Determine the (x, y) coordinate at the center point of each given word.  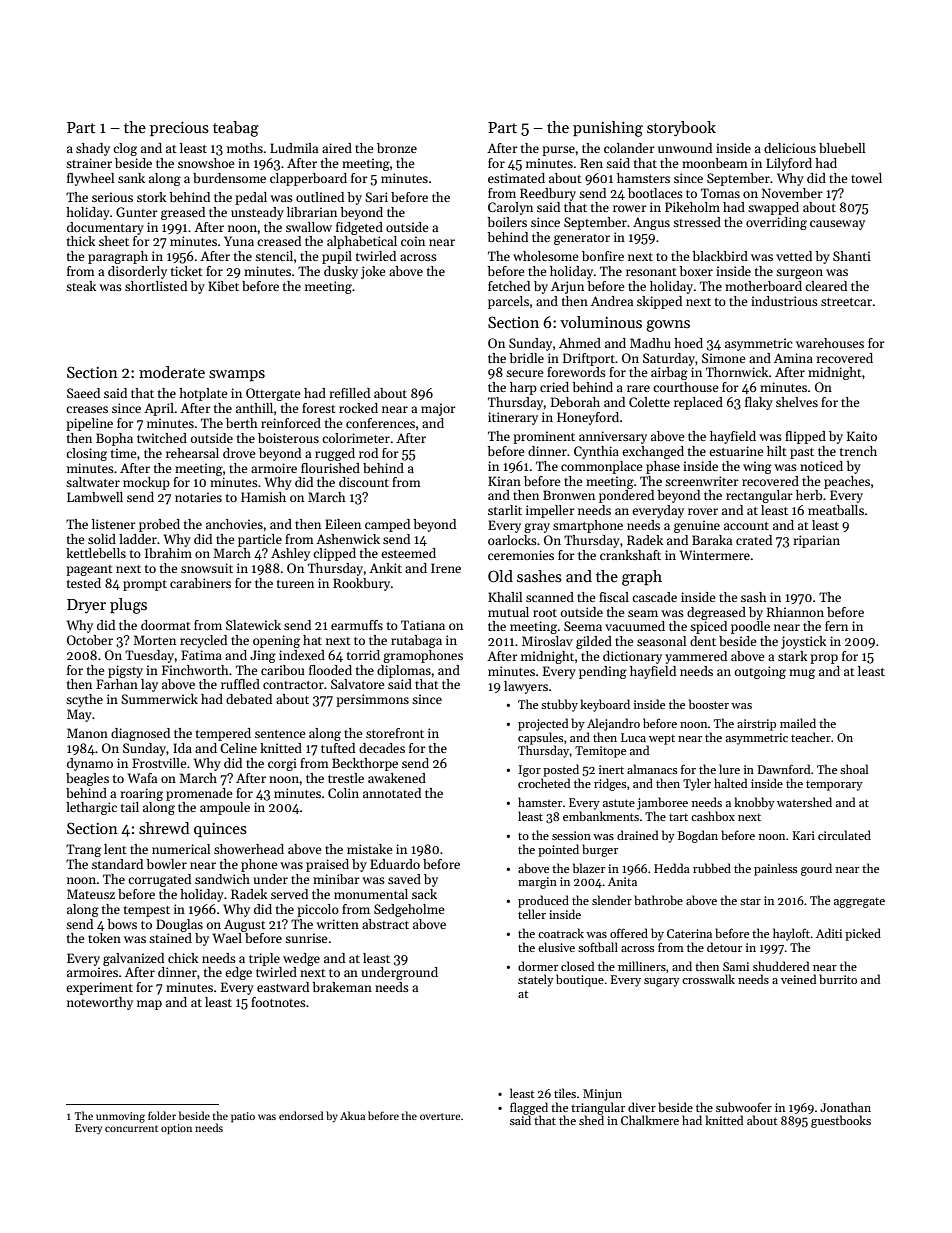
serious (112, 197)
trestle (346, 778)
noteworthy (100, 1003)
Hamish (263, 497)
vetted (794, 256)
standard (117, 864)
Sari (376, 197)
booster (709, 704)
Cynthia (596, 452)
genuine (697, 526)
